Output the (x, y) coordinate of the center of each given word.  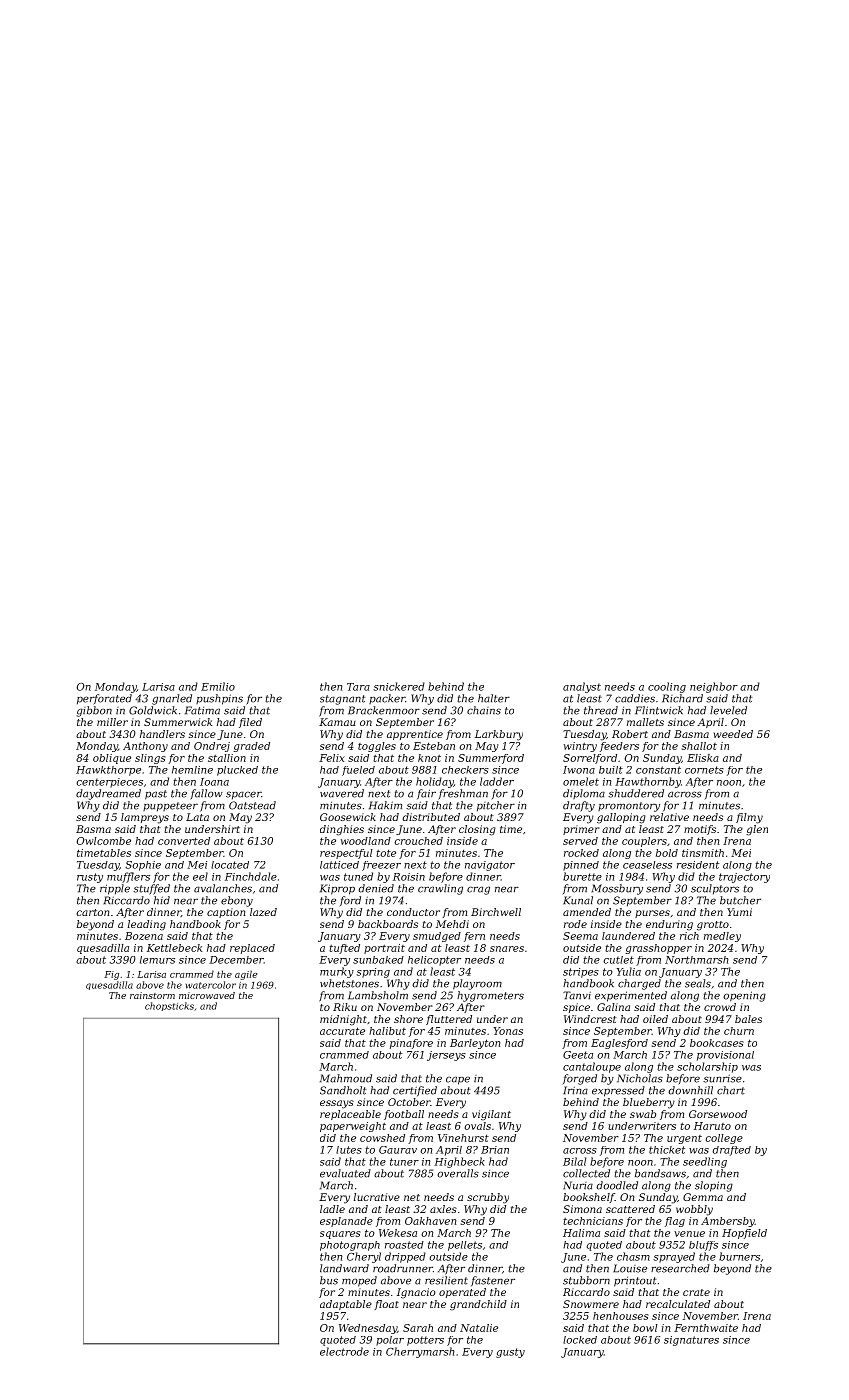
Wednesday (368, 1329)
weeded (733, 734)
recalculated (678, 1304)
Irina (575, 1090)
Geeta (578, 1055)
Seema (580, 936)
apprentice (415, 735)
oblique (112, 759)
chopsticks (169, 1006)
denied (376, 888)
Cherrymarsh (420, 1352)
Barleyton (475, 1044)
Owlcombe (104, 841)
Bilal (574, 1161)
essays (337, 1104)
